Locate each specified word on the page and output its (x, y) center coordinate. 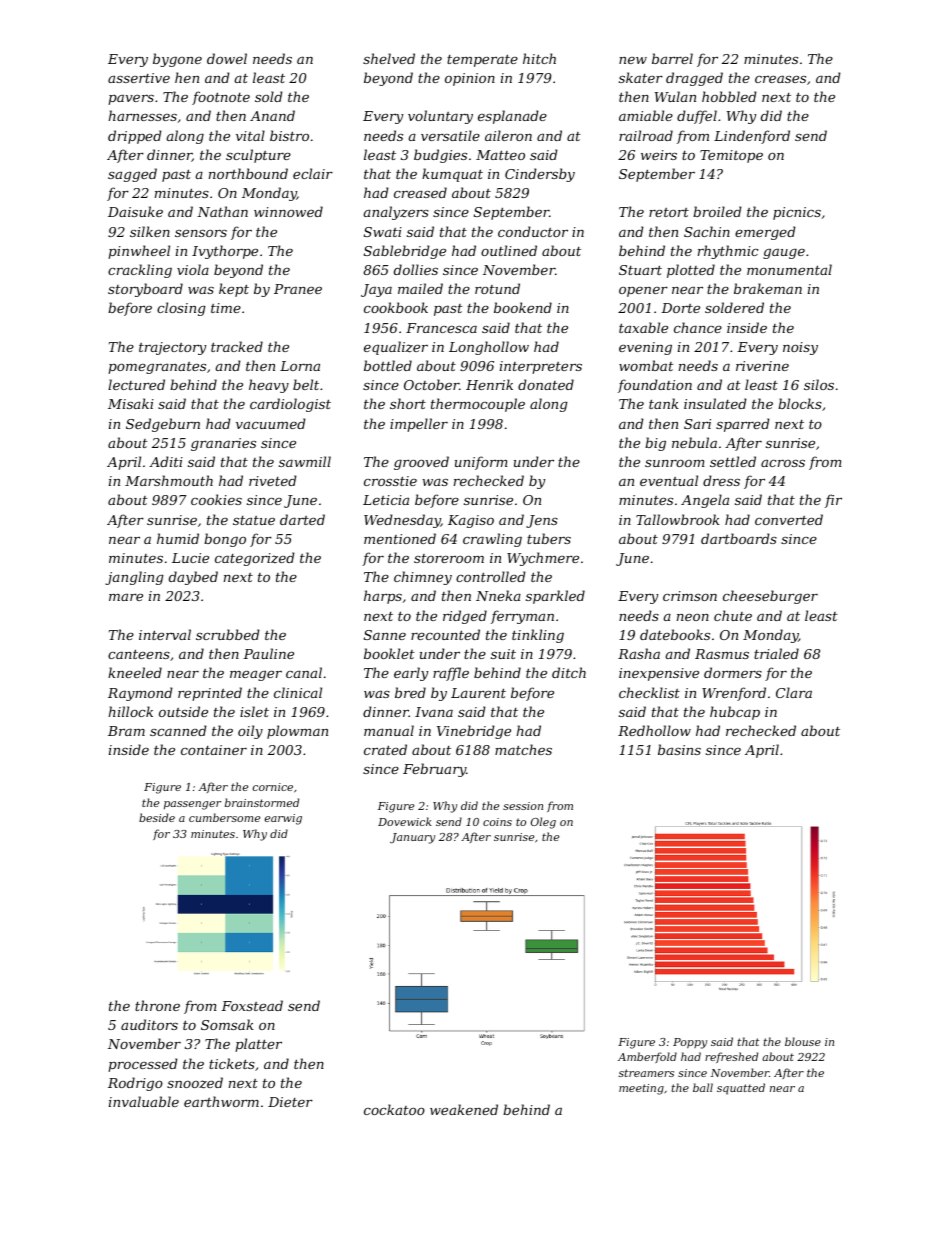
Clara (794, 692)
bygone (177, 60)
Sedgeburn (163, 425)
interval (165, 634)
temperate (482, 60)
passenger (192, 805)
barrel (672, 58)
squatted (741, 1089)
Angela (705, 501)
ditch (569, 672)
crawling (492, 540)
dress (721, 480)
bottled (388, 365)
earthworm (221, 1101)
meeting (641, 1089)
